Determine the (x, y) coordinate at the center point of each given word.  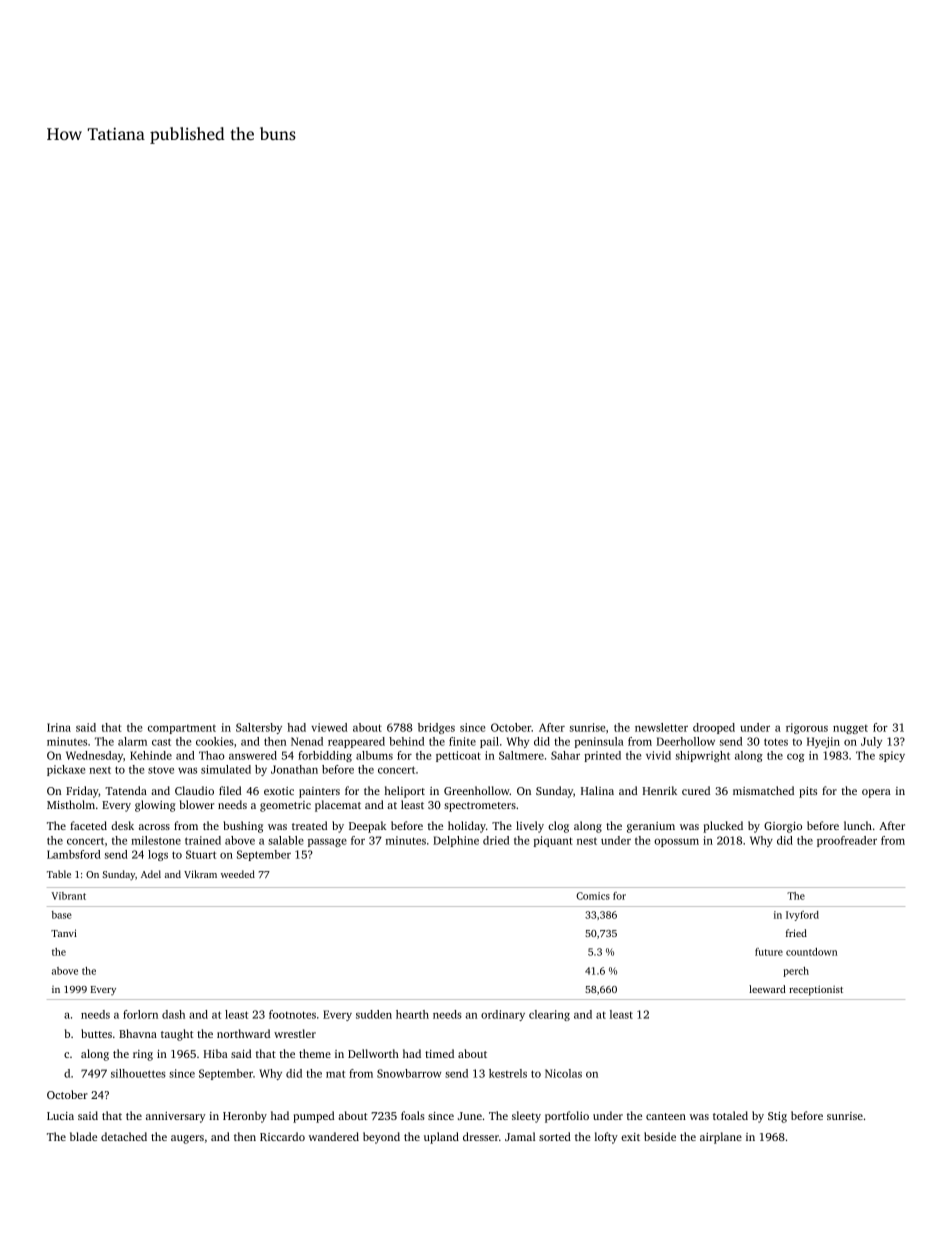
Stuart (201, 854)
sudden (374, 1014)
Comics (593, 896)
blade (83, 1136)
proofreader (847, 841)
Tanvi (64, 933)
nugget (850, 729)
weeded (238, 874)
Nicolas (563, 1073)
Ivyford (802, 916)
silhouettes (138, 1073)
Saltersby (259, 728)
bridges (436, 728)
